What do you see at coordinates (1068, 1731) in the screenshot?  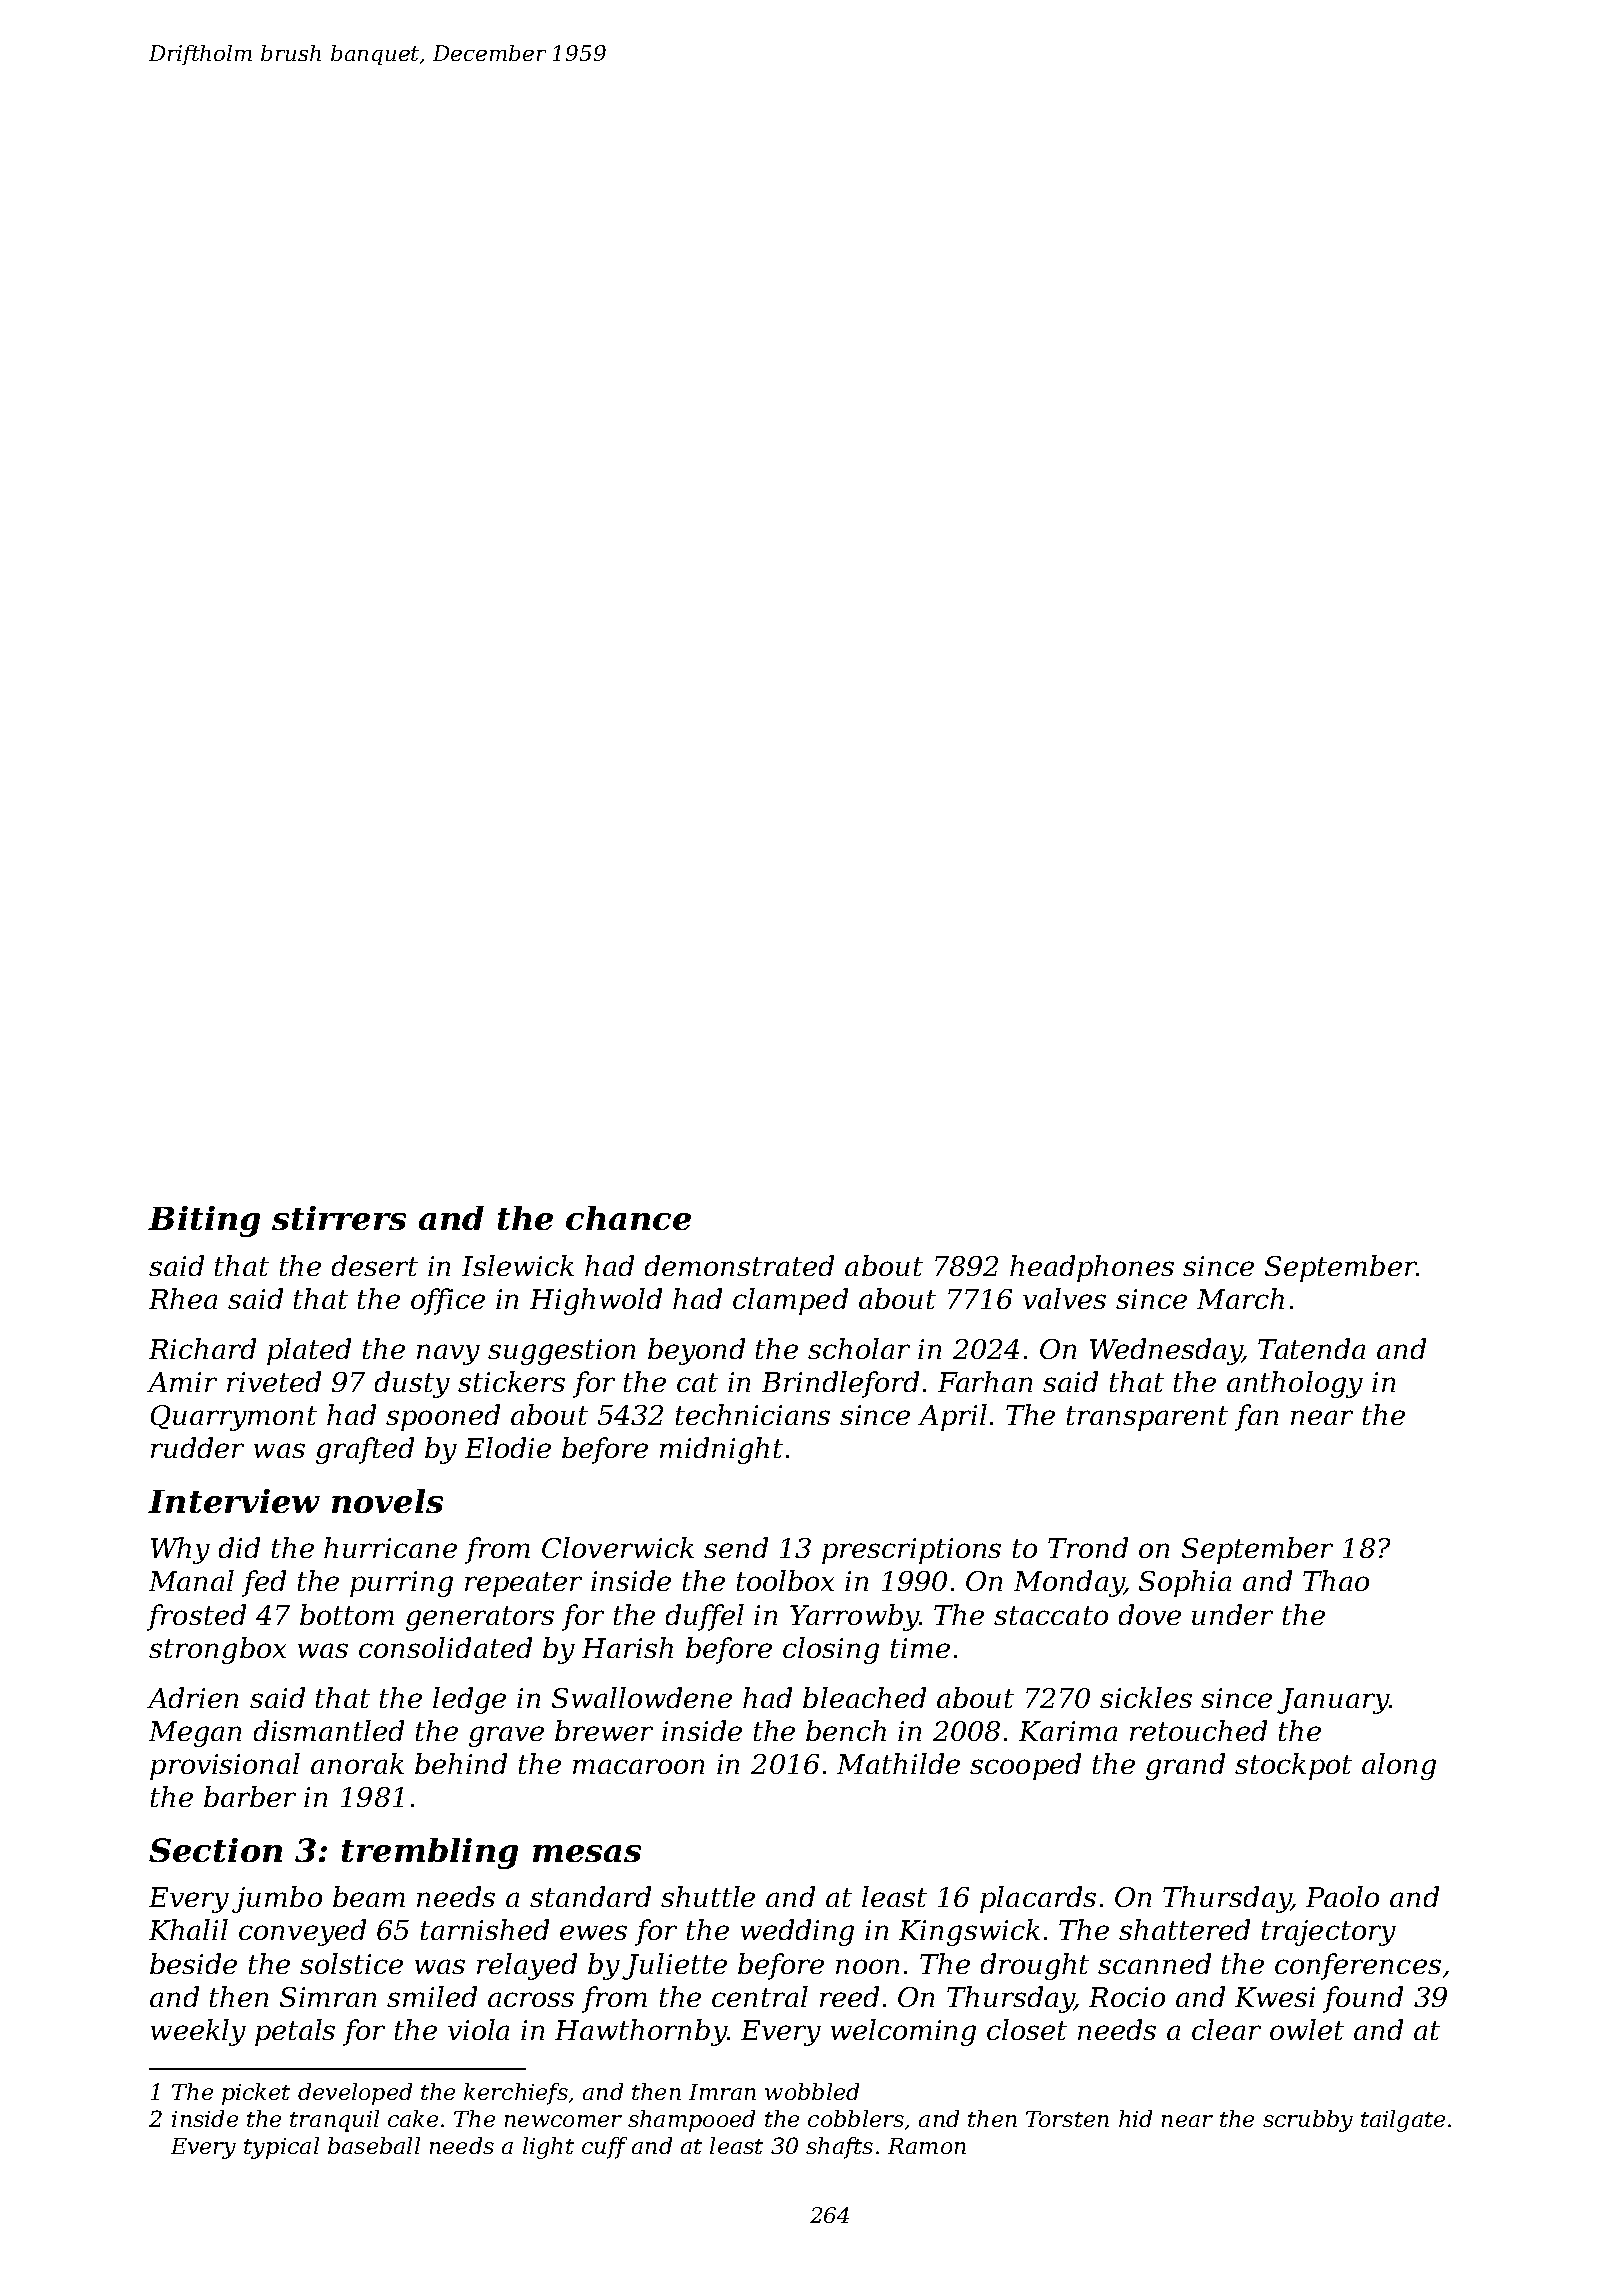 I see `Karima` at bounding box center [1068, 1731].
